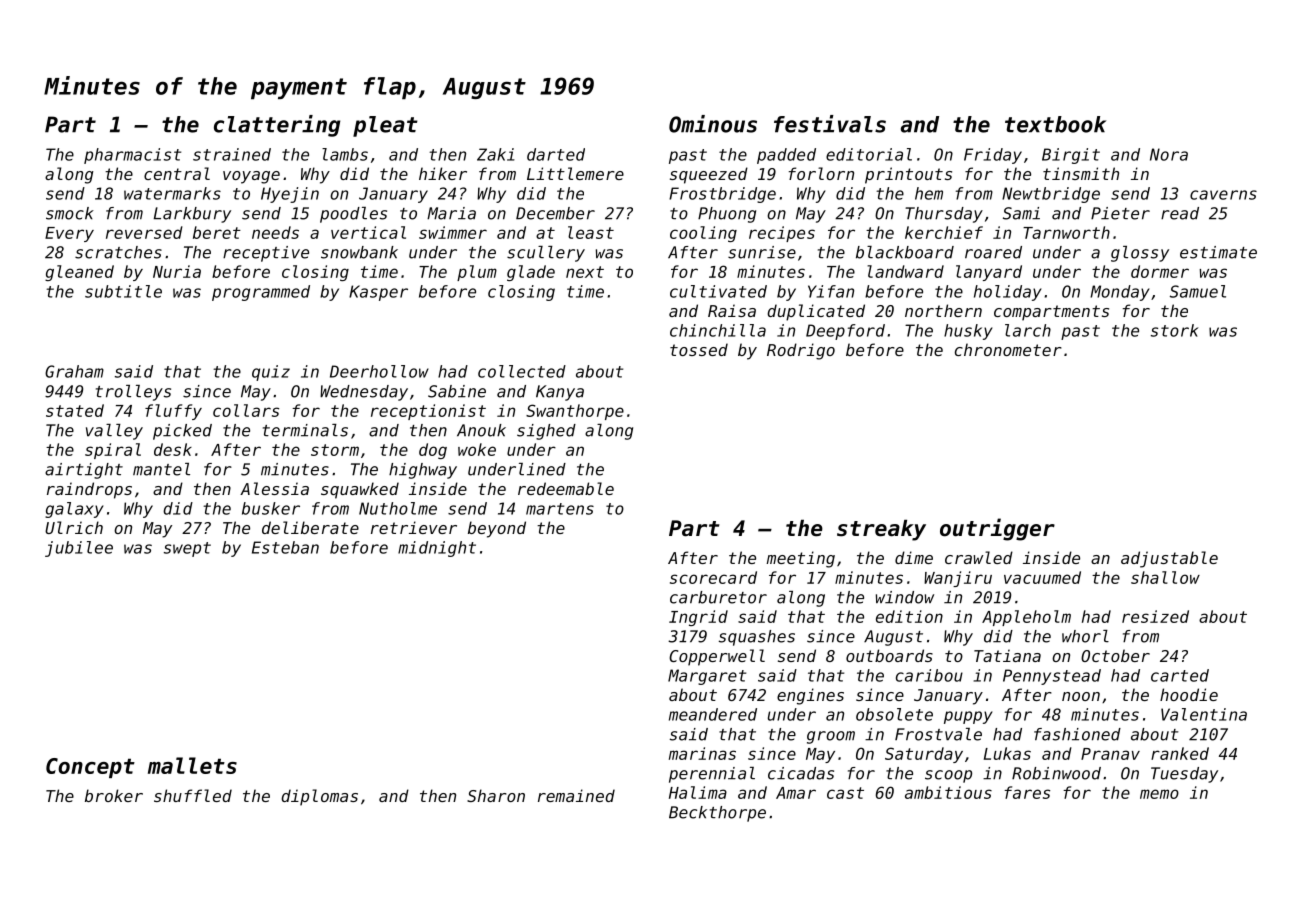 The width and height of the screenshot is (1308, 924). What do you see at coordinates (713, 124) in the screenshot?
I see `Ominous` at bounding box center [713, 124].
